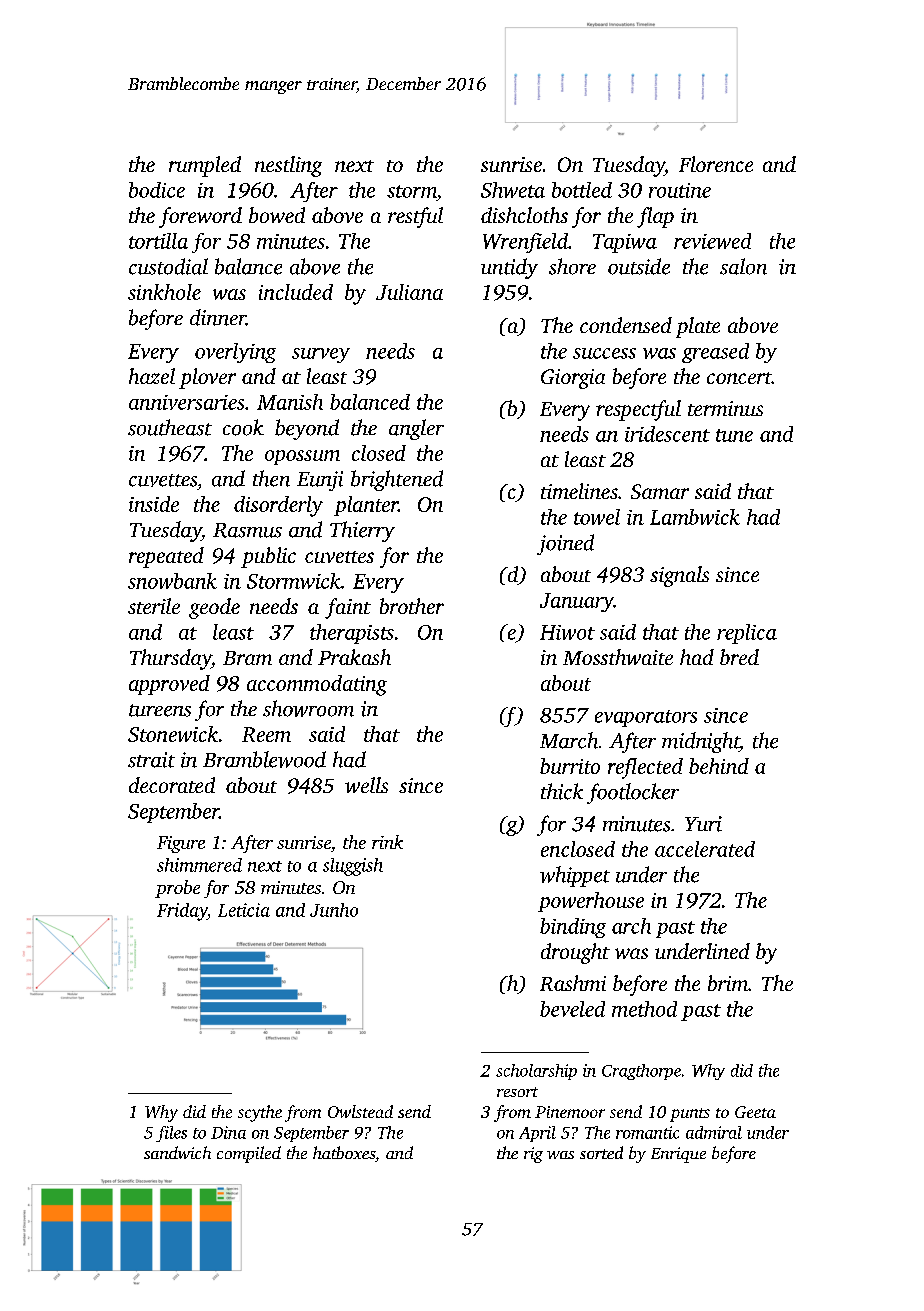 This image has height=1311, width=924. What do you see at coordinates (655, 217) in the image?
I see `flap` at bounding box center [655, 217].
